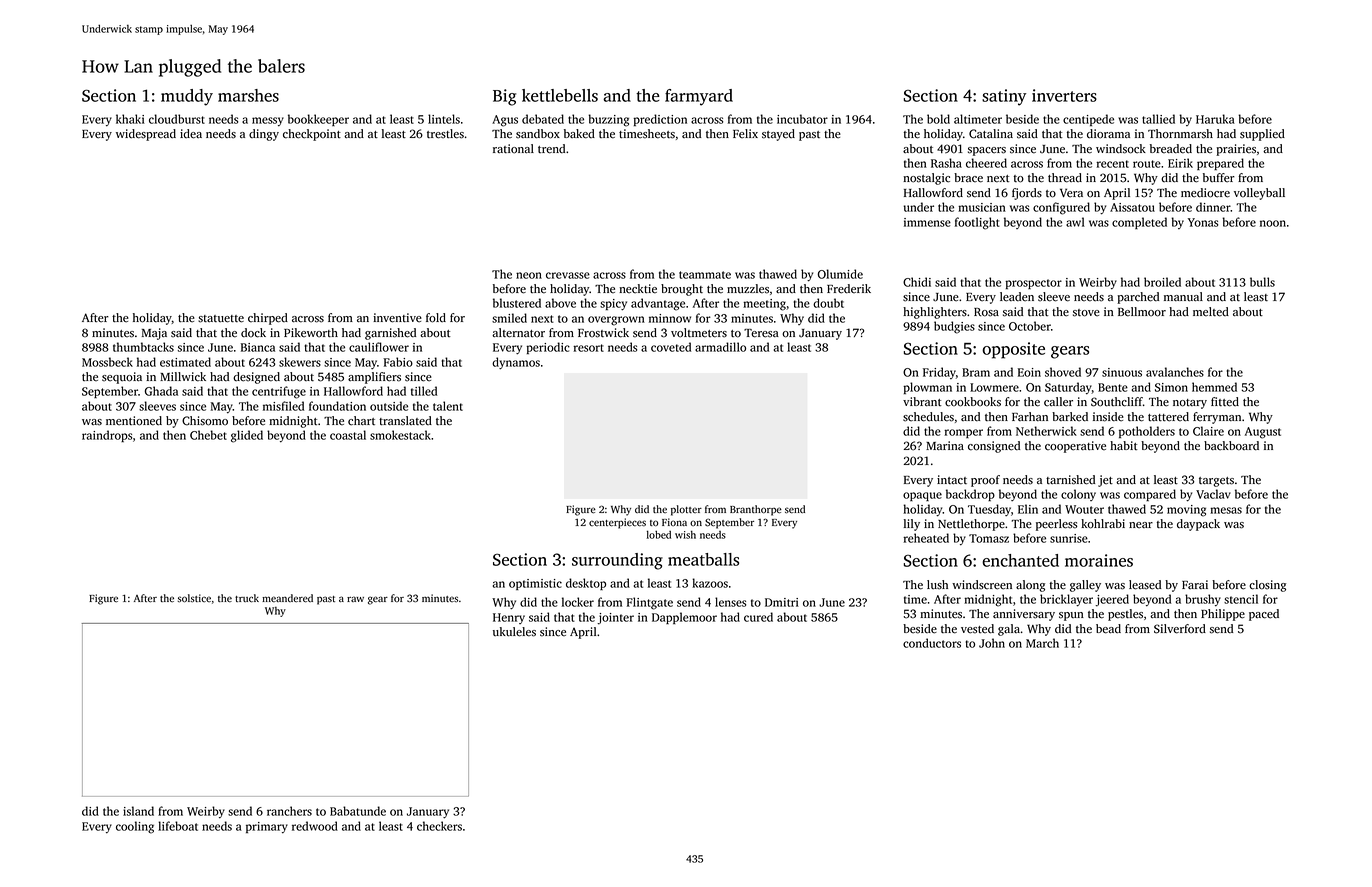 The image size is (1372, 887). I want to click on checkers, so click(439, 826).
